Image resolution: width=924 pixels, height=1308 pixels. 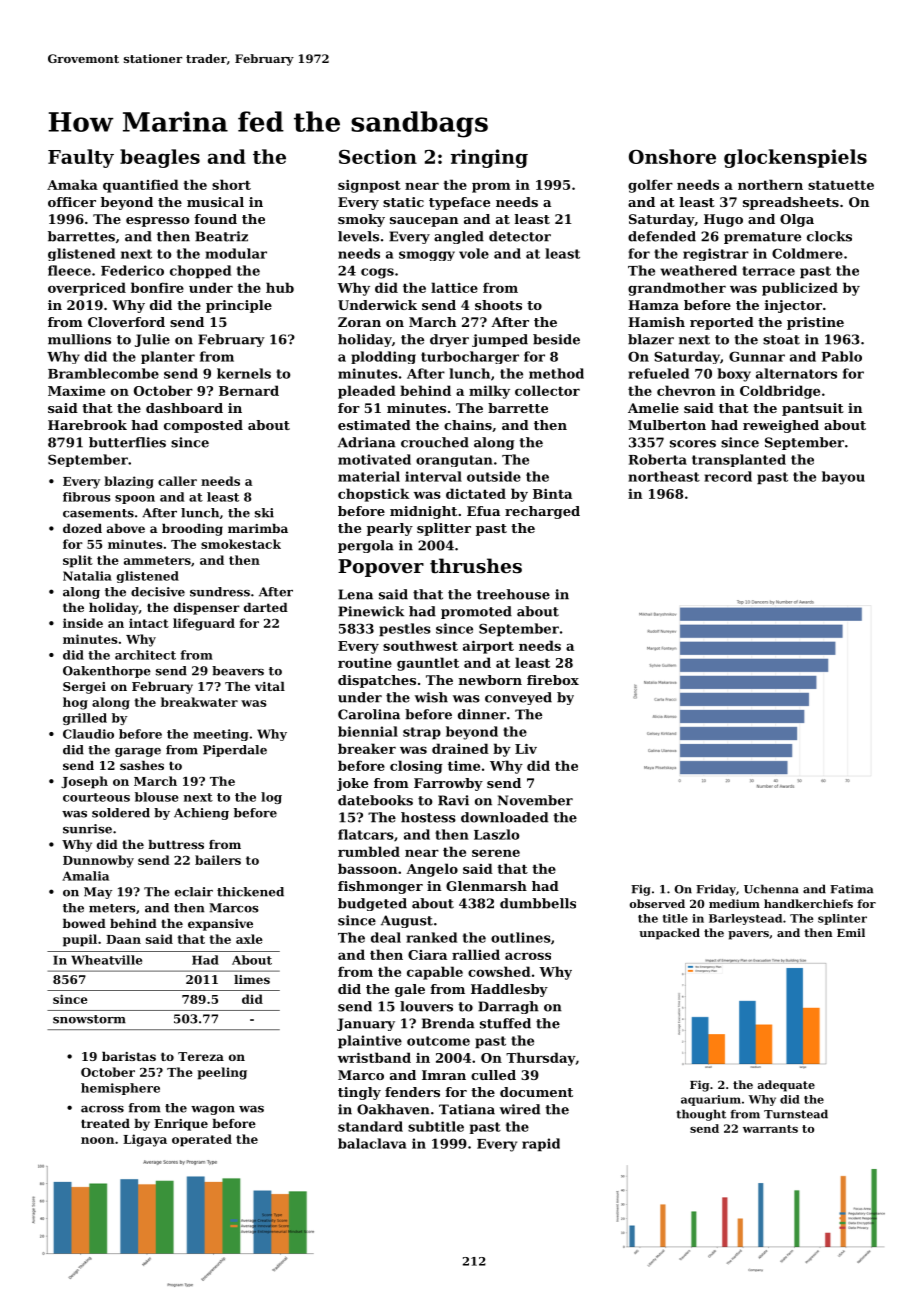 What do you see at coordinates (536, 1092) in the page?
I see `document` at bounding box center [536, 1092].
